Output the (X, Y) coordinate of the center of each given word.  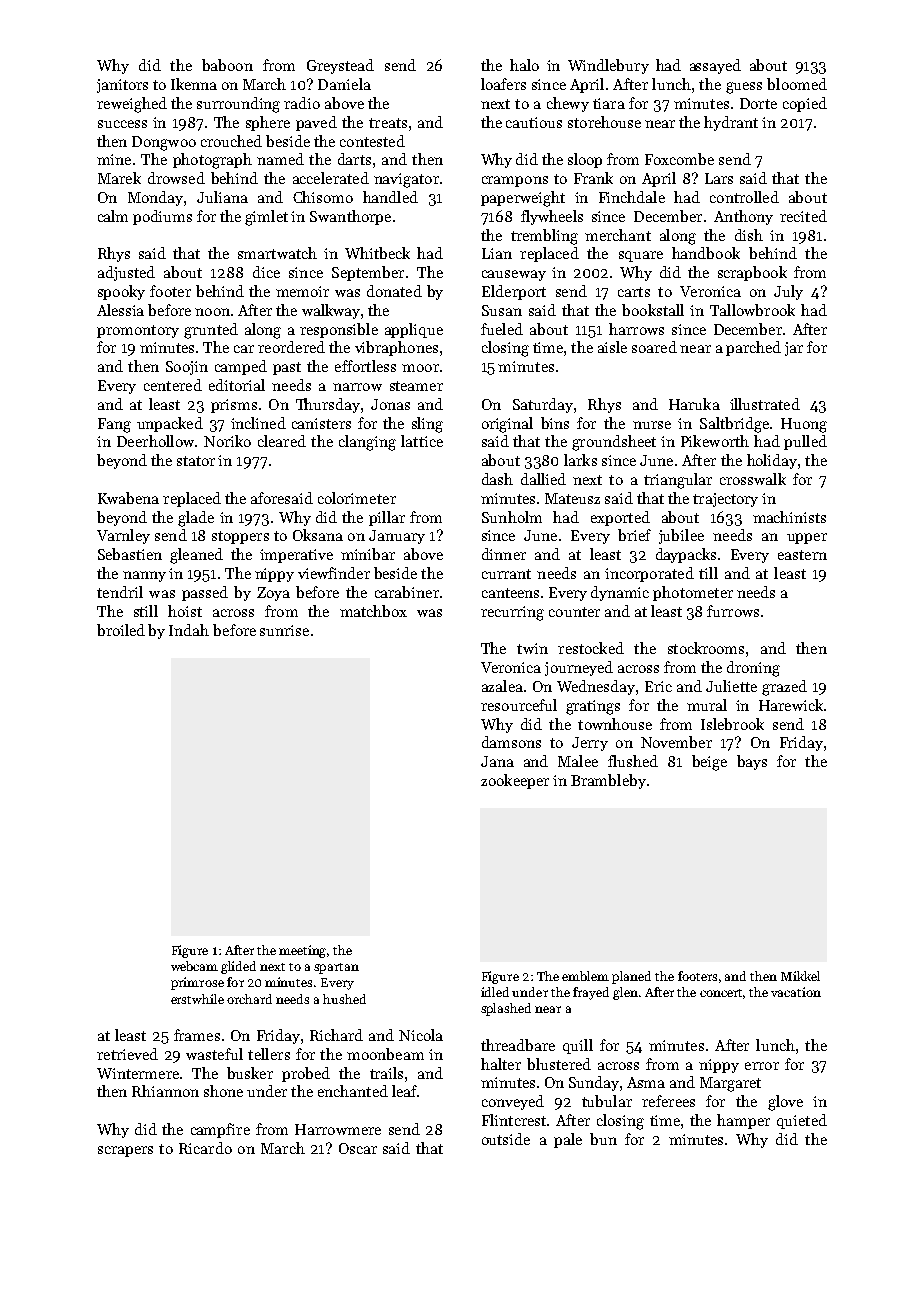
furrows (733, 611)
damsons (511, 742)
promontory (138, 331)
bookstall (653, 310)
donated (394, 291)
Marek (119, 178)
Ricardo (205, 1148)
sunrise (284, 630)
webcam (194, 966)
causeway (514, 275)
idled (495, 992)
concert (721, 993)
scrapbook (752, 273)
